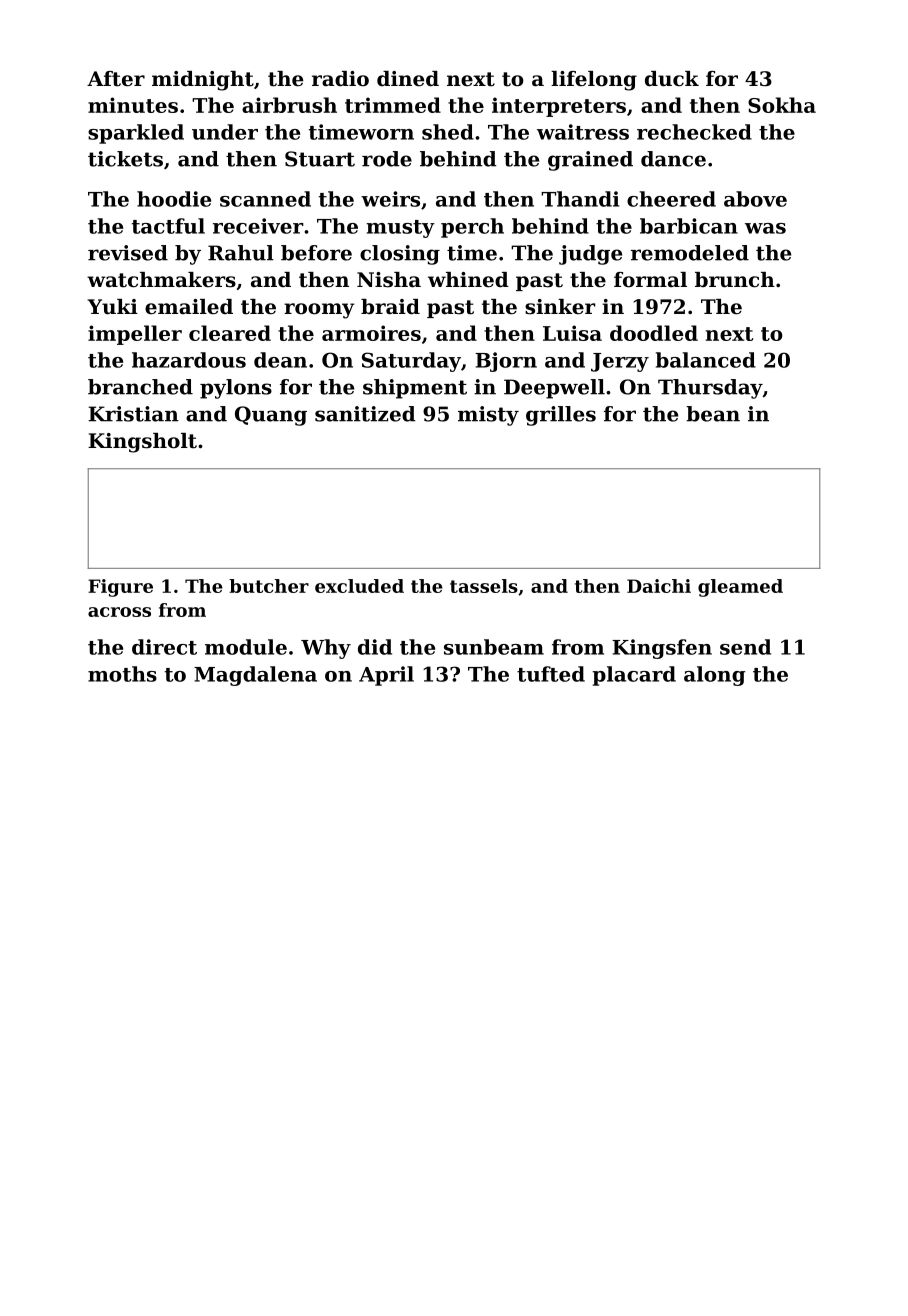  I want to click on Quang, so click(271, 416).
